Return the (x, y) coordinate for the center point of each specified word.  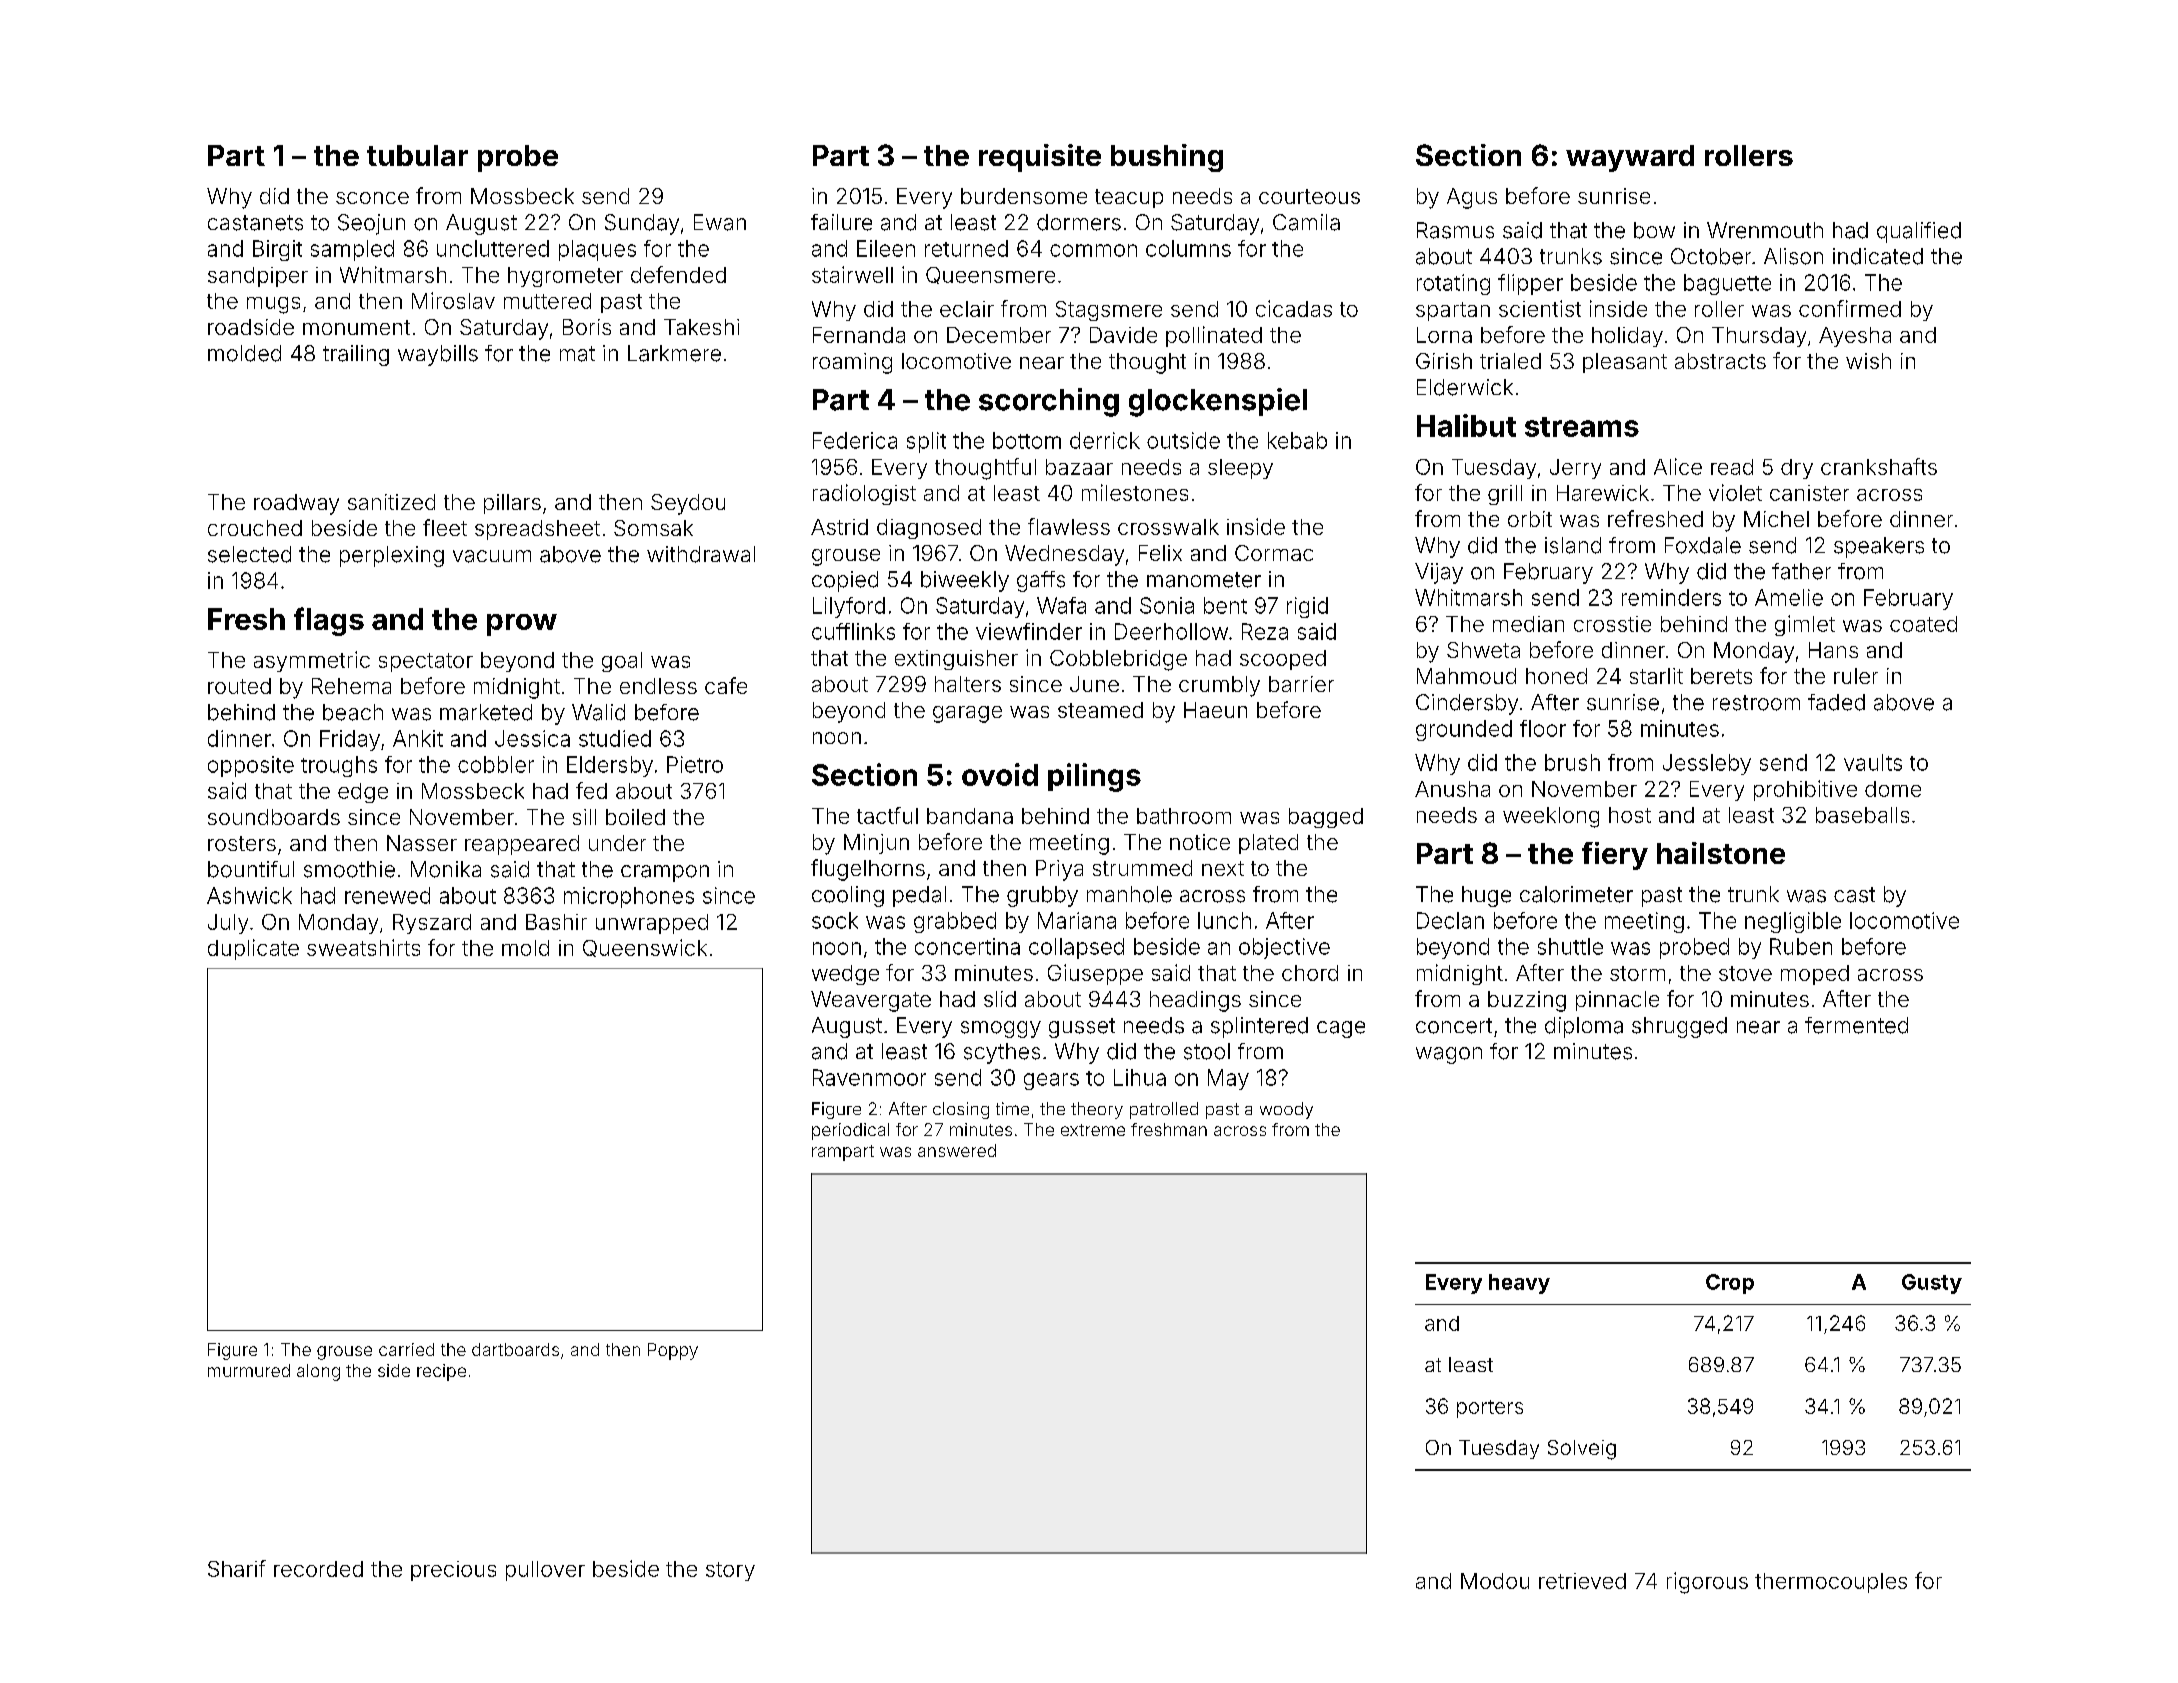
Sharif (237, 1568)
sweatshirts (363, 947)
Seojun (371, 224)
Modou (1495, 1581)
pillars (512, 504)
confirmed (1850, 308)
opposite (251, 766)
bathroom (1184, 816)
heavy (1519, 1284)
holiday (1627, 337)
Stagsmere (1109, 311)
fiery (1615, 856)
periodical (850, 1131)
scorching (1049, 402)
